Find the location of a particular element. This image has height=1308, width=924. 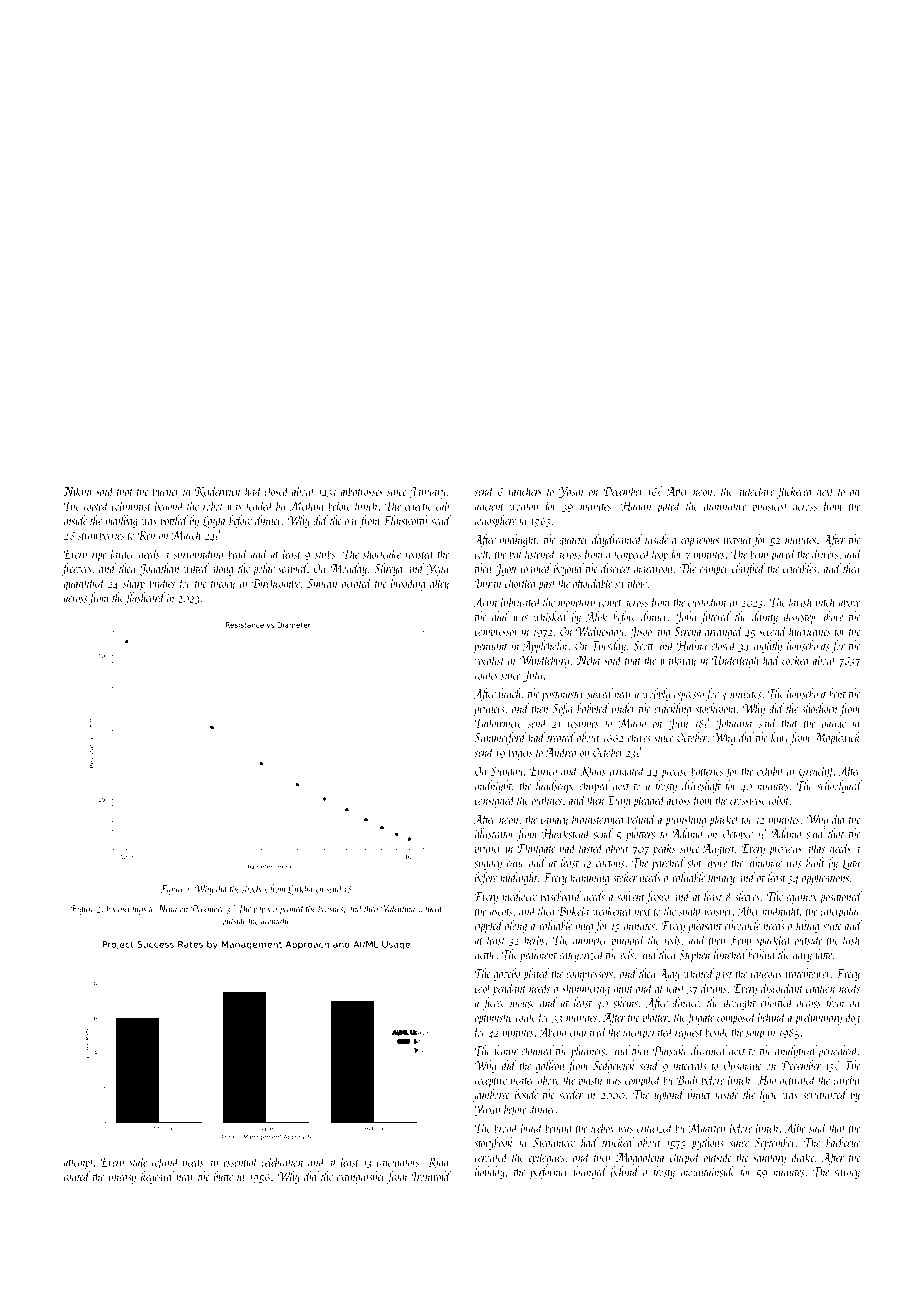

flashcard is located at coordinates (145, 598).
